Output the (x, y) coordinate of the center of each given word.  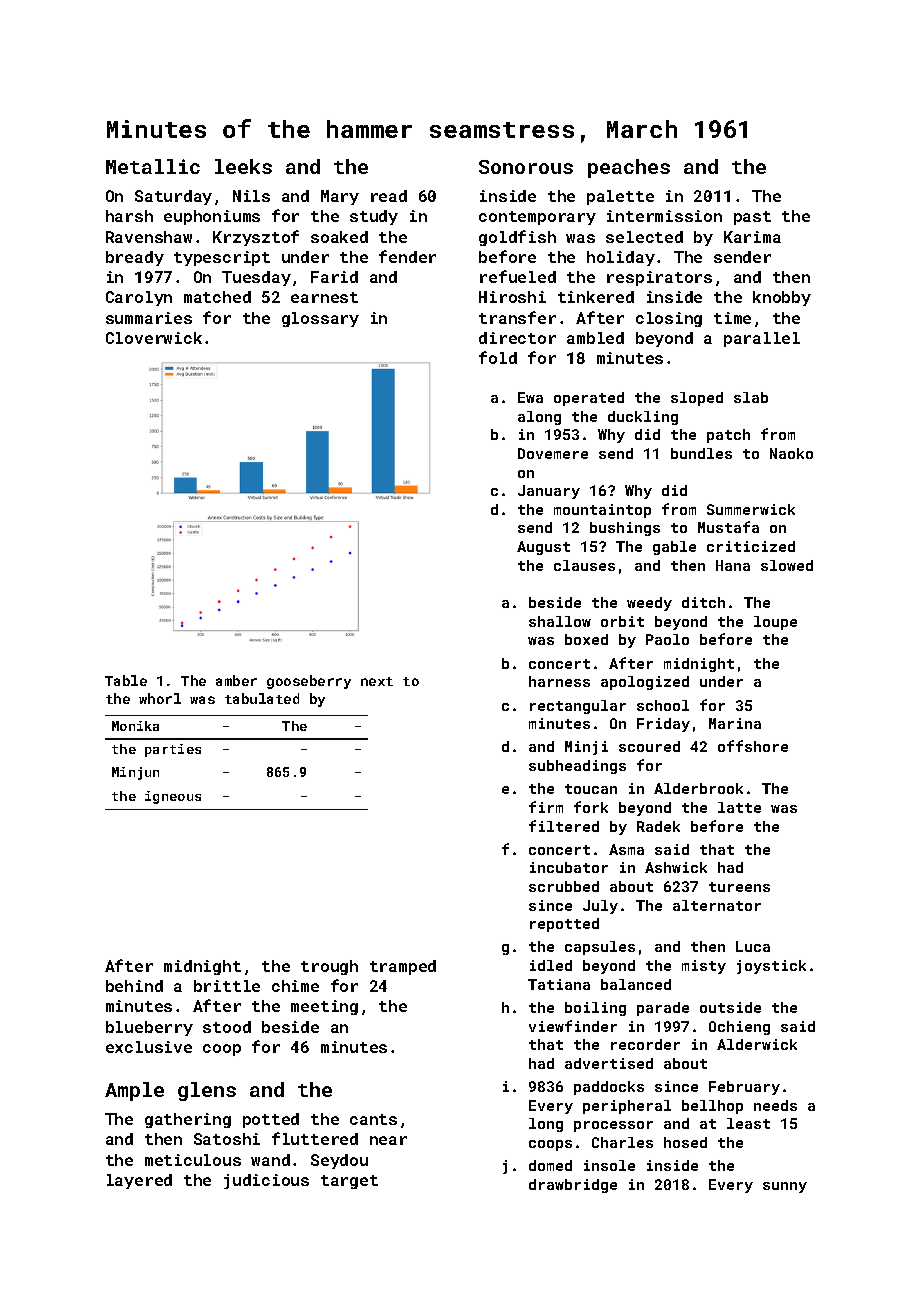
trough (329, 967)
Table (126, 680)
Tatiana (559, 984)
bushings (625, 529)
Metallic (153, 166)
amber (236, 680)
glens (207, 1091)
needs (775, 1105)
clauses (584, 565)
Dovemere (553, 453)
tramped (403, 967)
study (374, 217)
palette (620, 197)
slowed (787, 565)
